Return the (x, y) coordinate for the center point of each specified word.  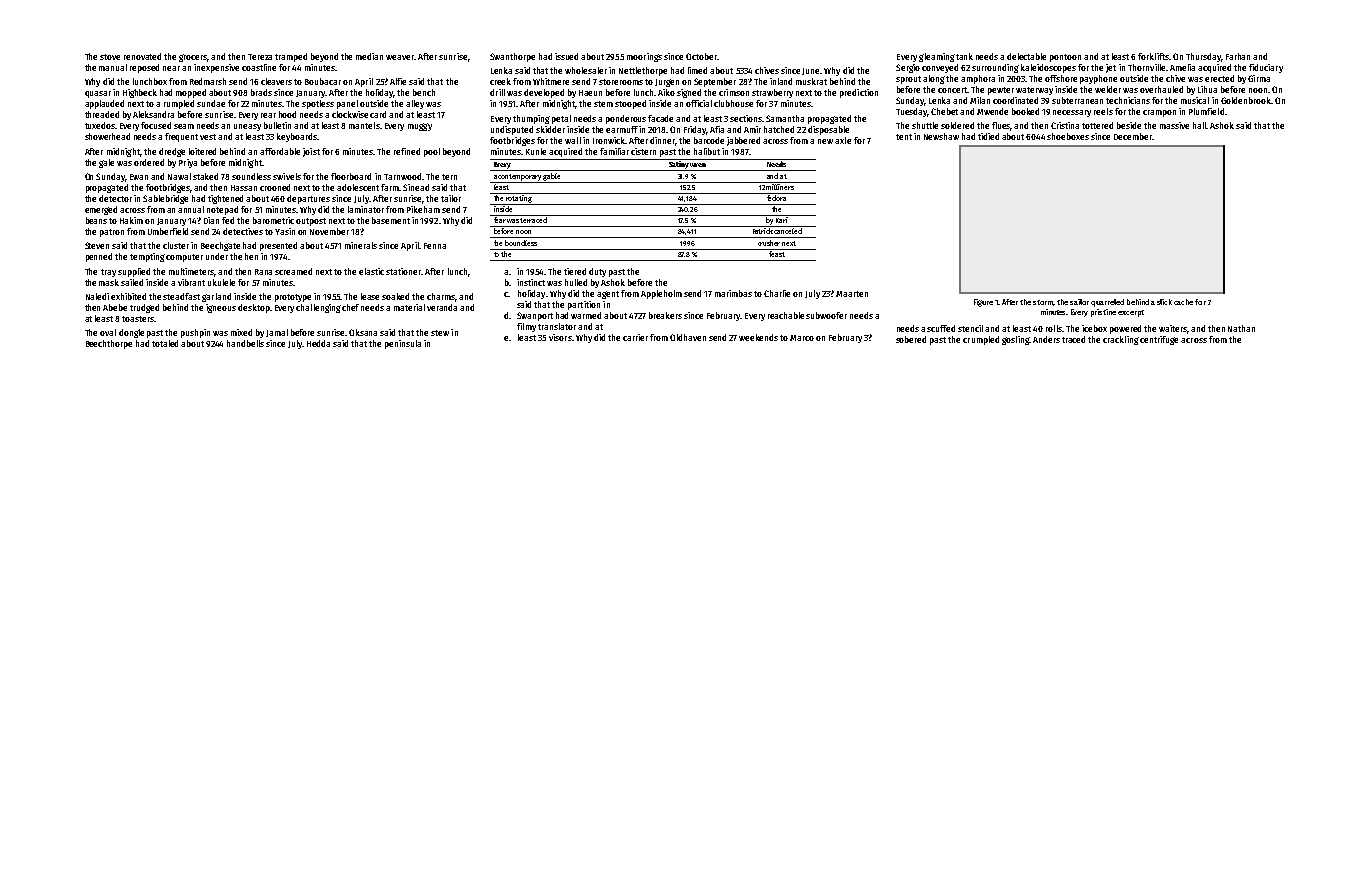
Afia (717, 129)
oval (108, 332)
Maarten (852, 294)
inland (781, 81)
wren (698, 165)
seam (184, 126)
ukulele (221, 282)
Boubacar (323, 81)
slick (1164, 302)
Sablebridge (165, 199)
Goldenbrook (1246, 100)
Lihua (1207, 89)
